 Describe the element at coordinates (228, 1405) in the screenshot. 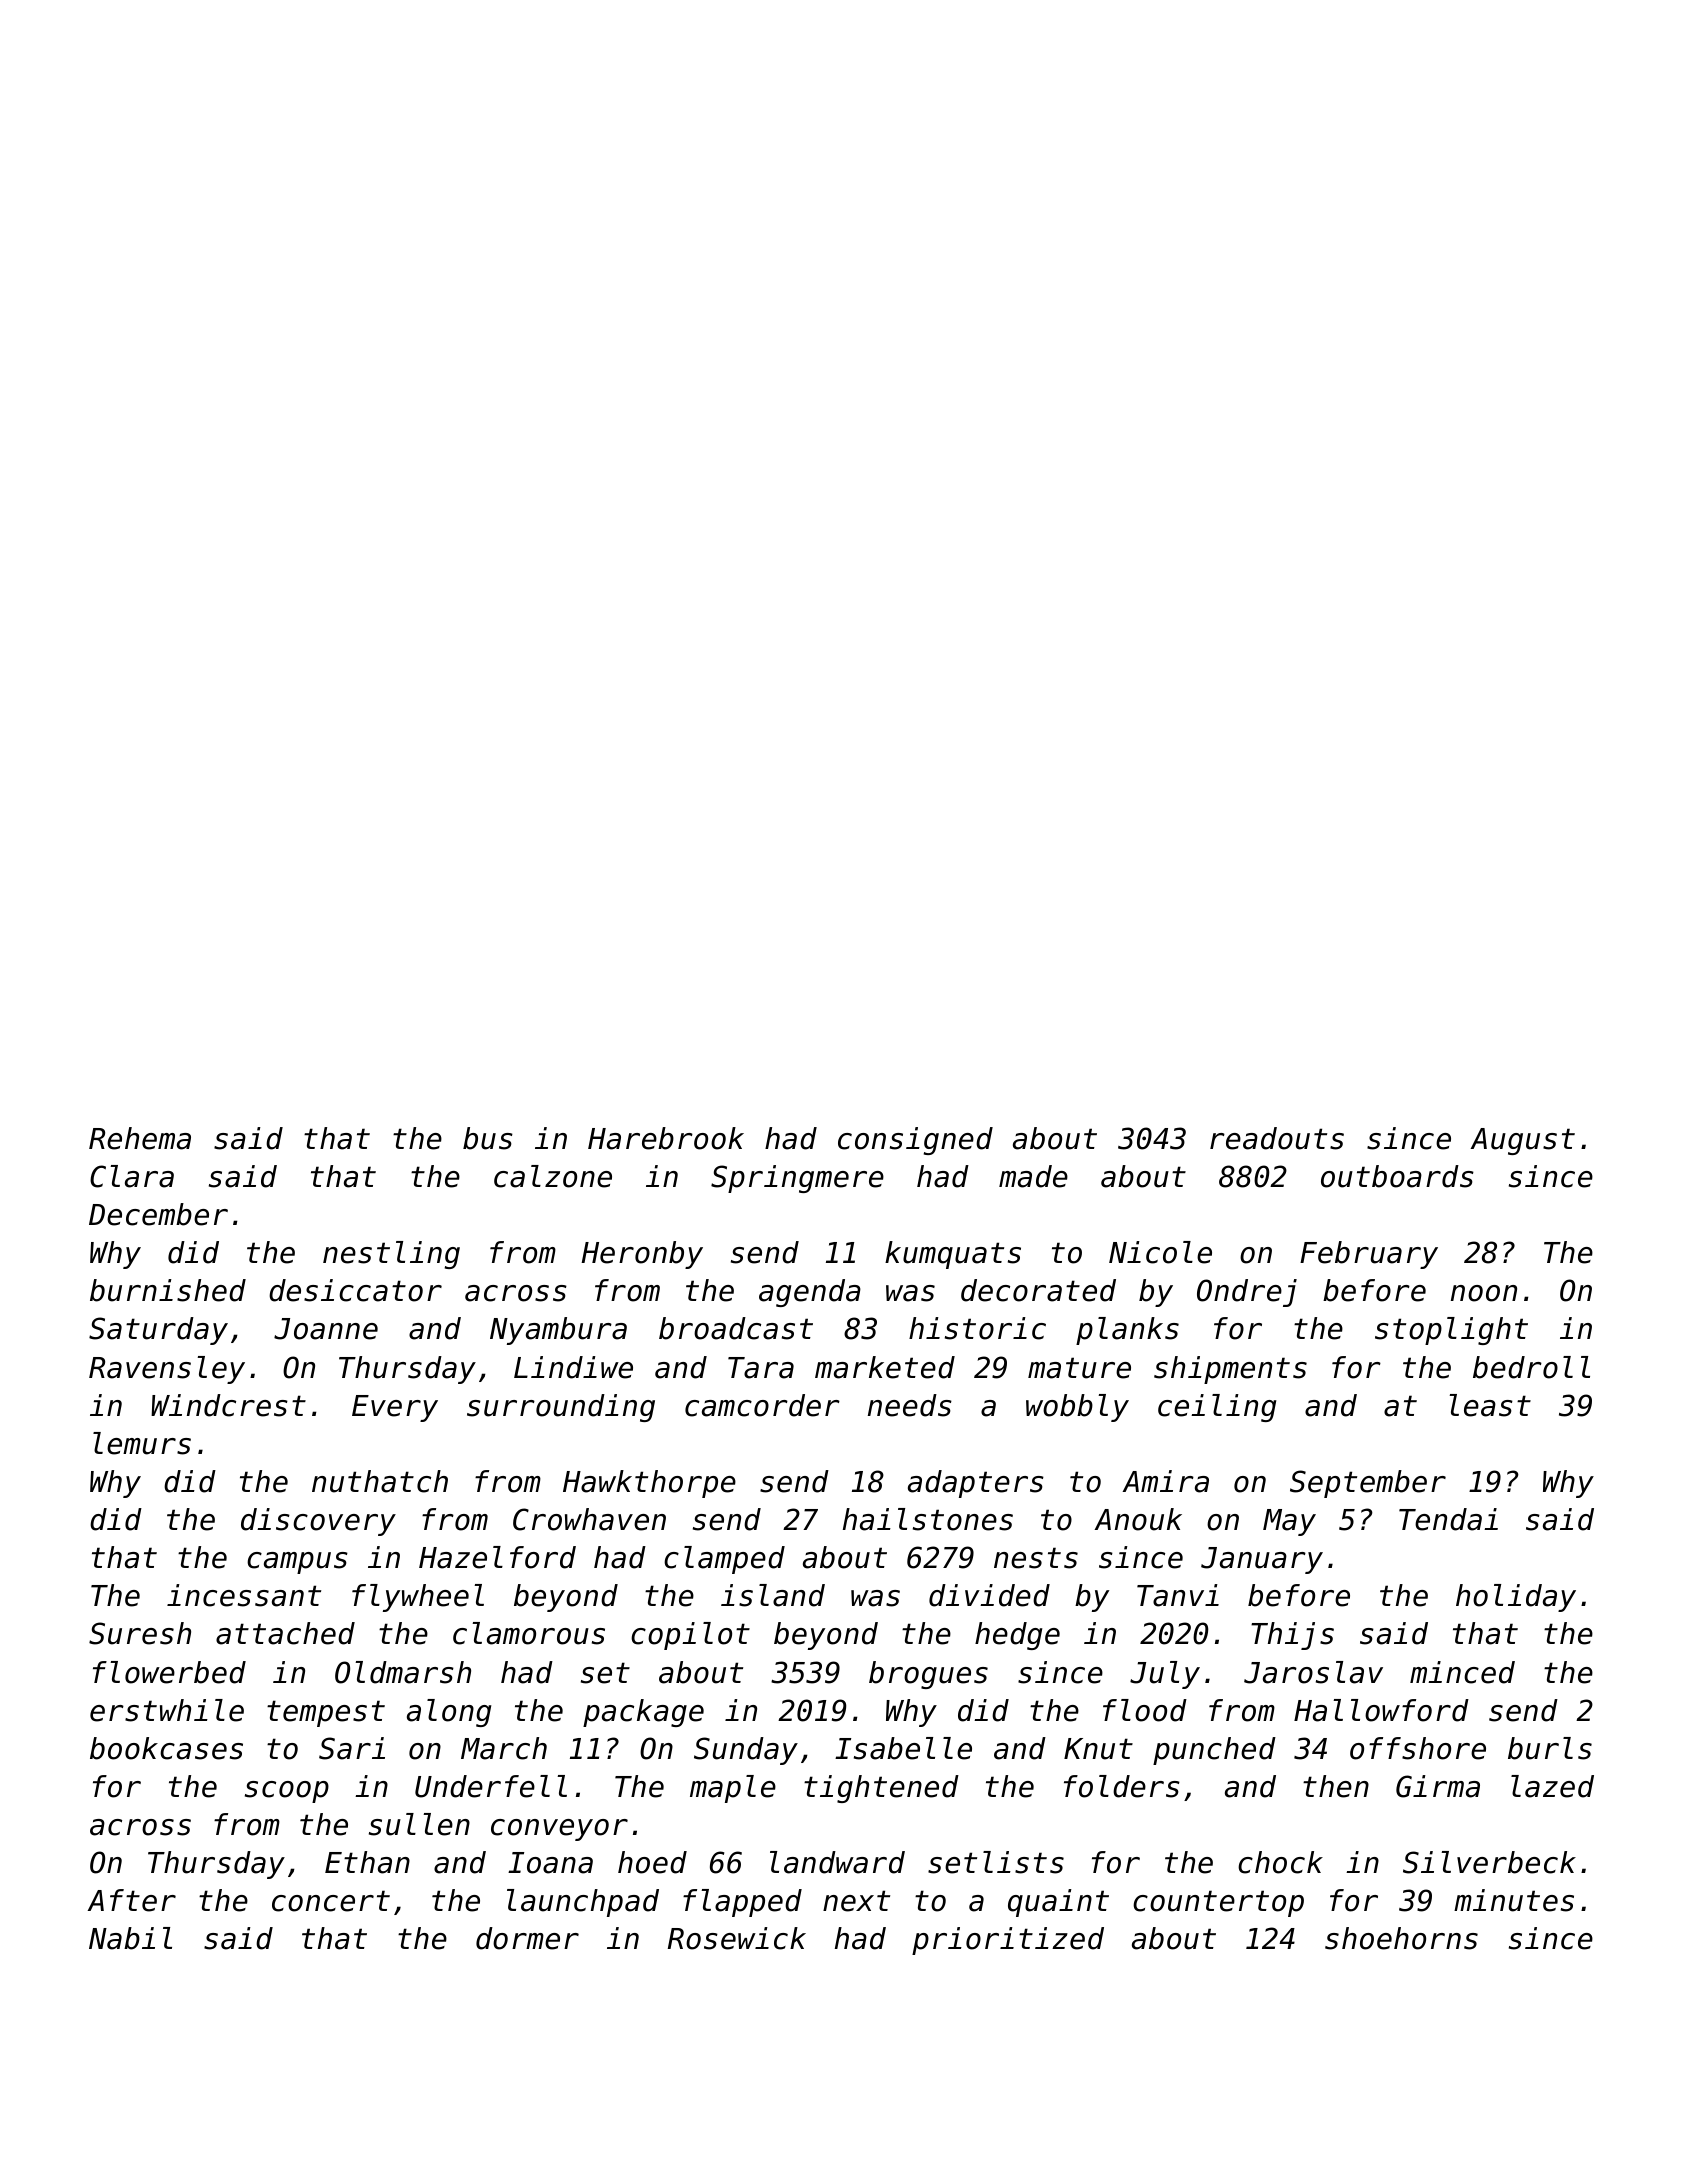

I see `Windcrest` at that location.
